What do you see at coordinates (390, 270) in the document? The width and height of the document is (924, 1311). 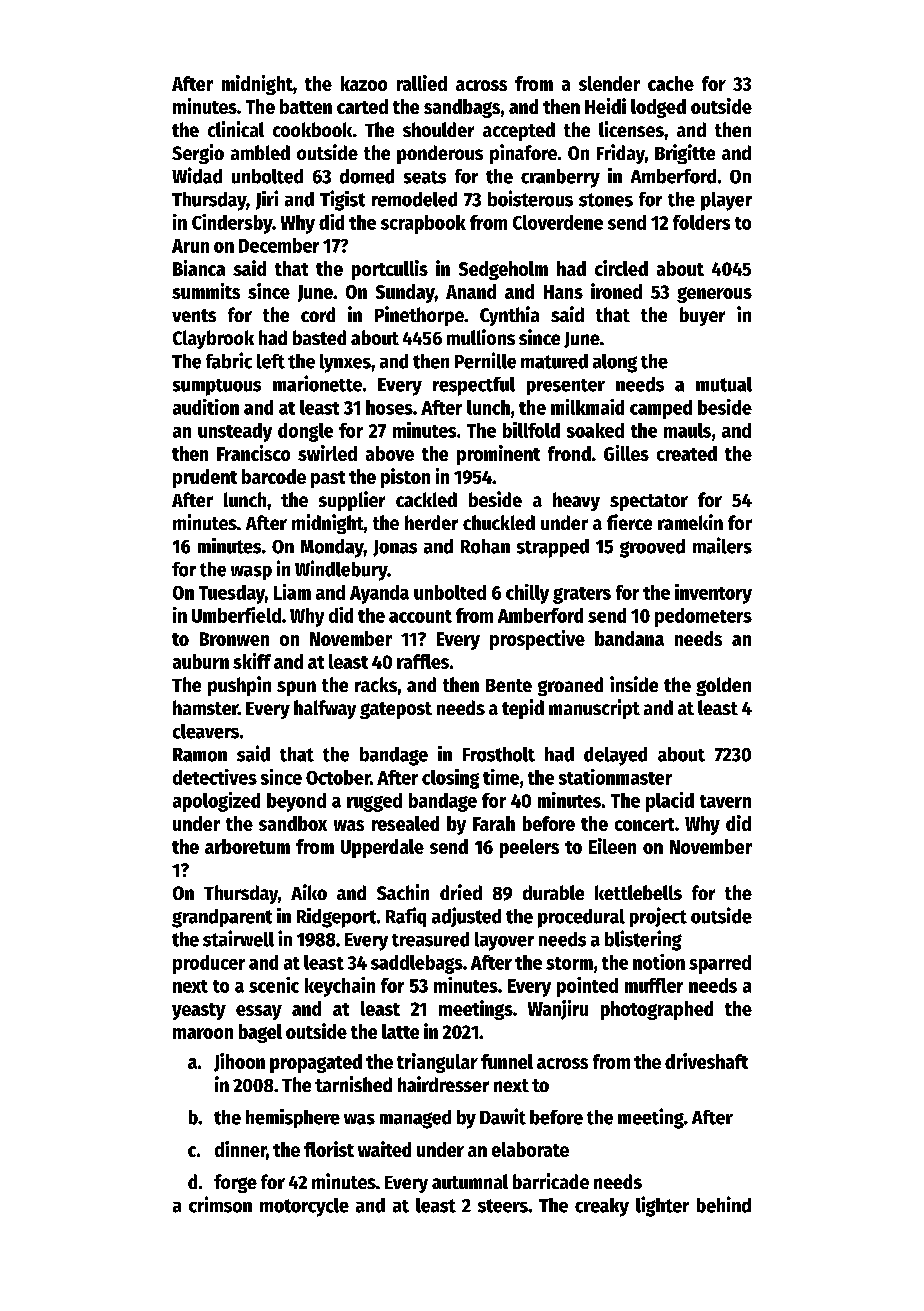 I see `portcullis` at bounding box center [390, 270].
